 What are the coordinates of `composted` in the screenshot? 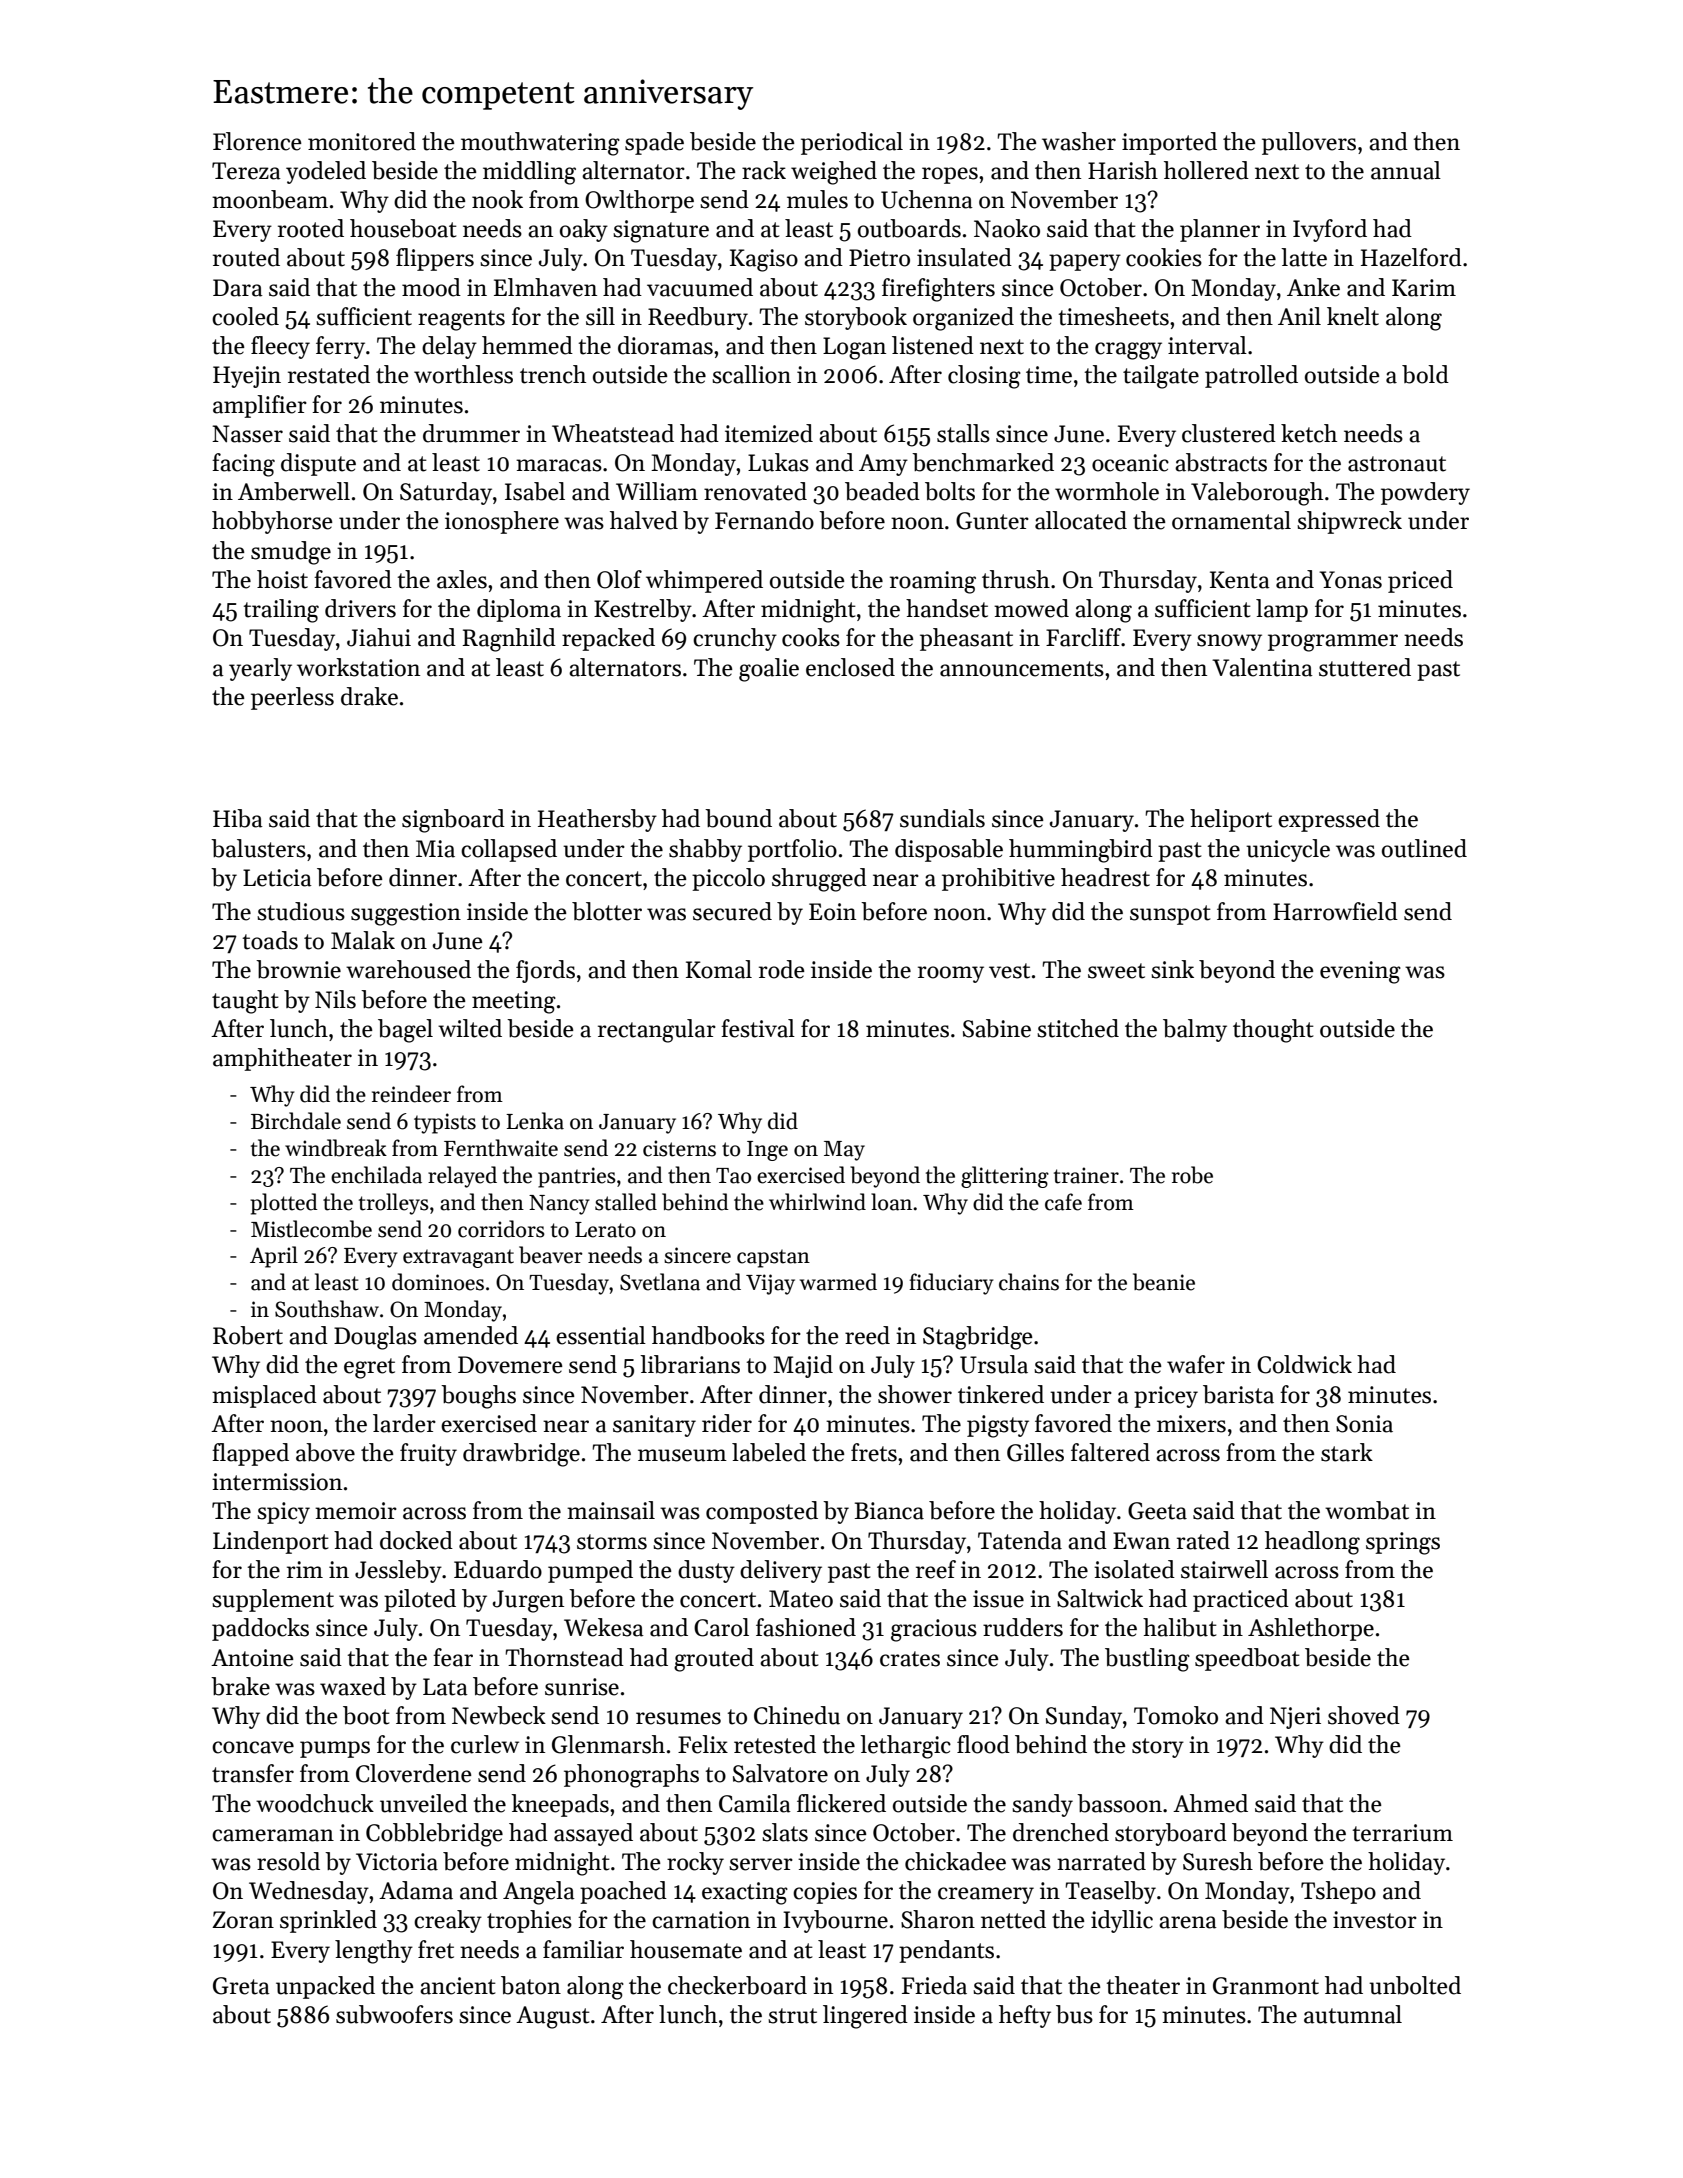 It's located at (762, 1512).
